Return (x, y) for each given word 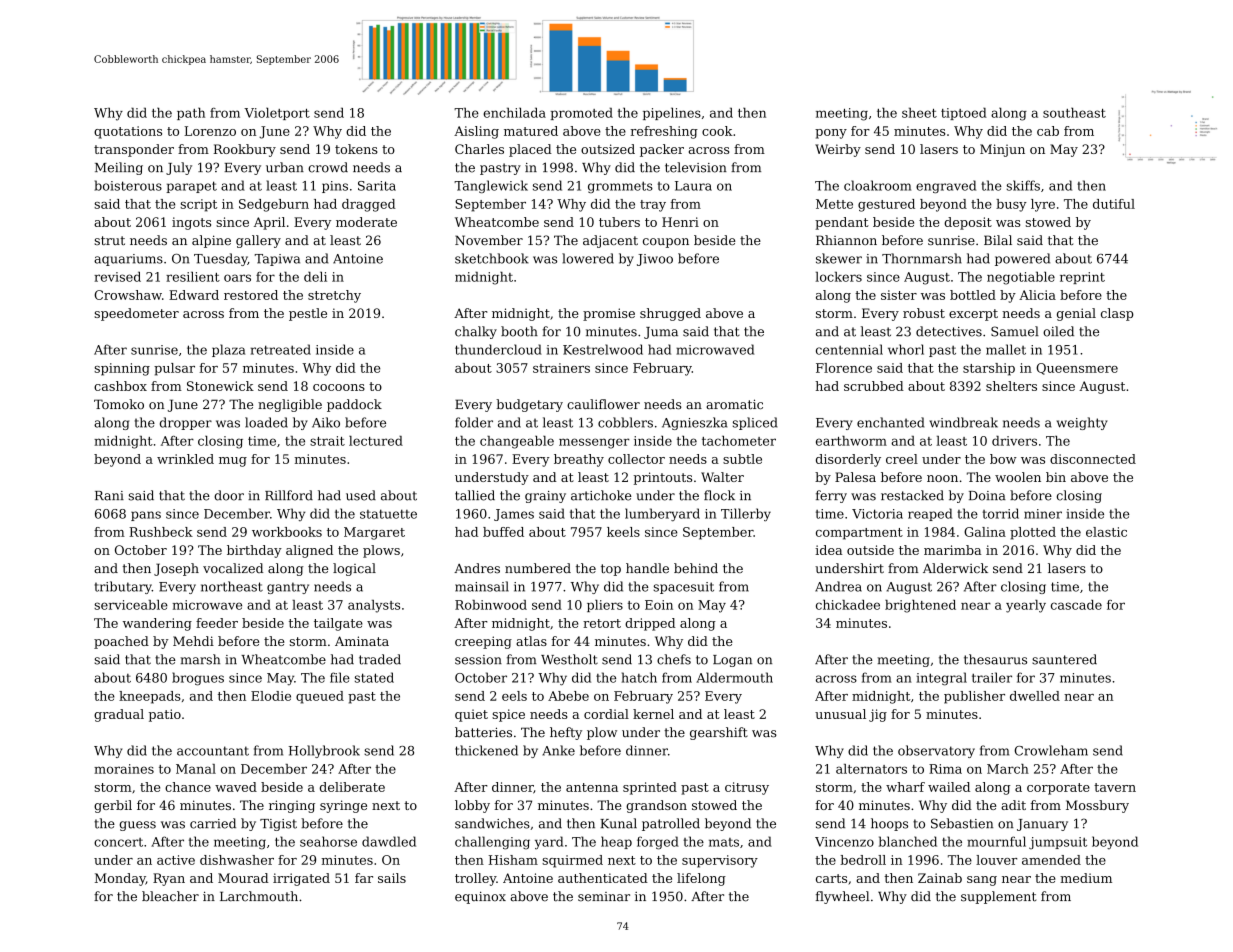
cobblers (625, 422)
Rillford (289, 495)
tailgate (338, 624)
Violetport (277, 114)
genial (1076, 314)
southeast (1074, 113)
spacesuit (683, 588)
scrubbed (874, 386)
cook (717, 131)
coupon (666, 243)
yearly (1026, 606)
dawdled (389, 841)
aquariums (128, 260)
